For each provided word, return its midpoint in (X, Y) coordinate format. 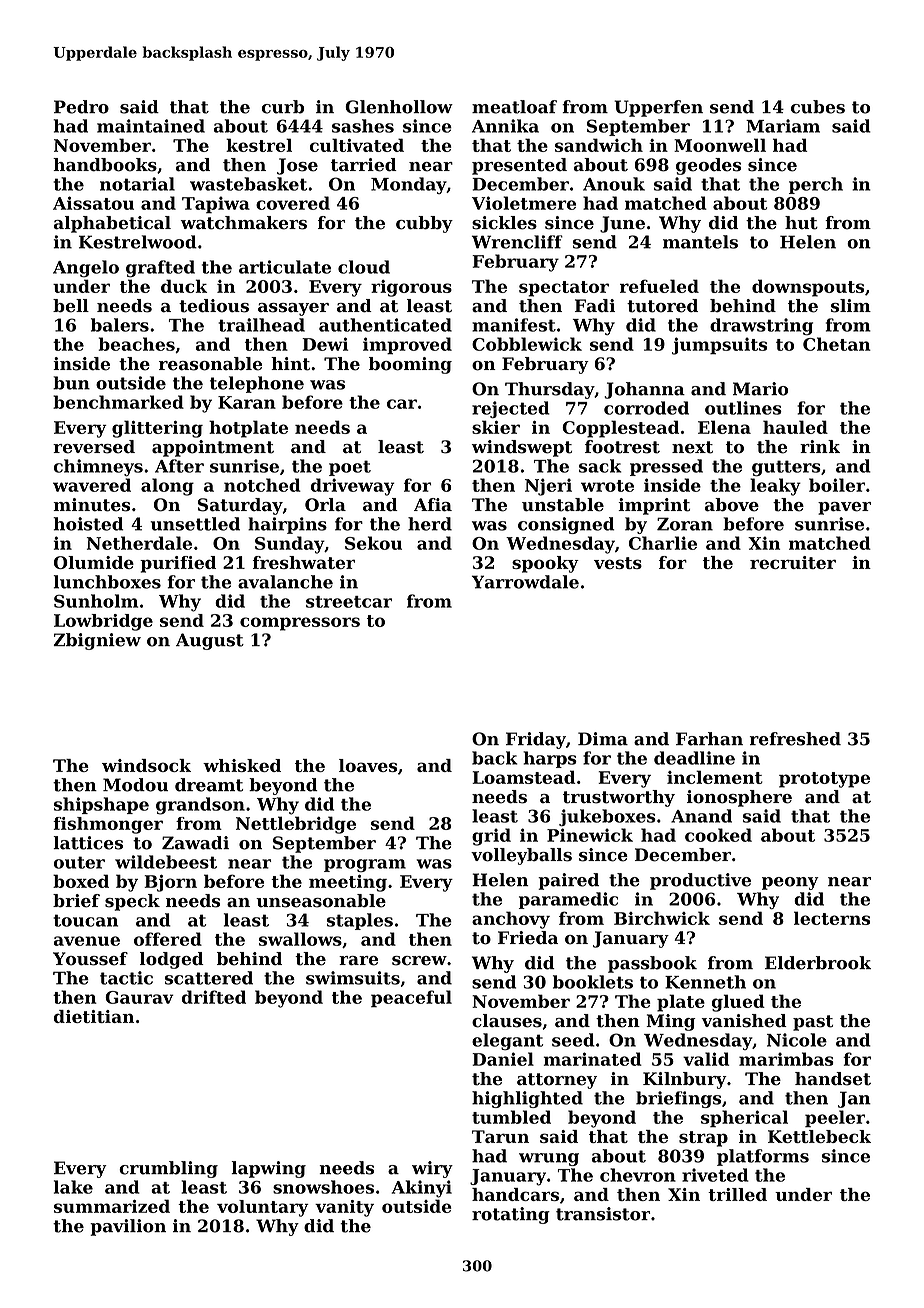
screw (419, 961)
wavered (92, 485)
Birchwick (662, 918)
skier (496, 427)
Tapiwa (216, 204)
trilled (737, 1194)
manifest (514, 325)
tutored (662, 306)
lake (73, 1187)
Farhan (709, 739)
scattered (209, 978)
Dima (603, 739)
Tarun (500, 1136)
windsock (146, 765)
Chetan (837, 344)
